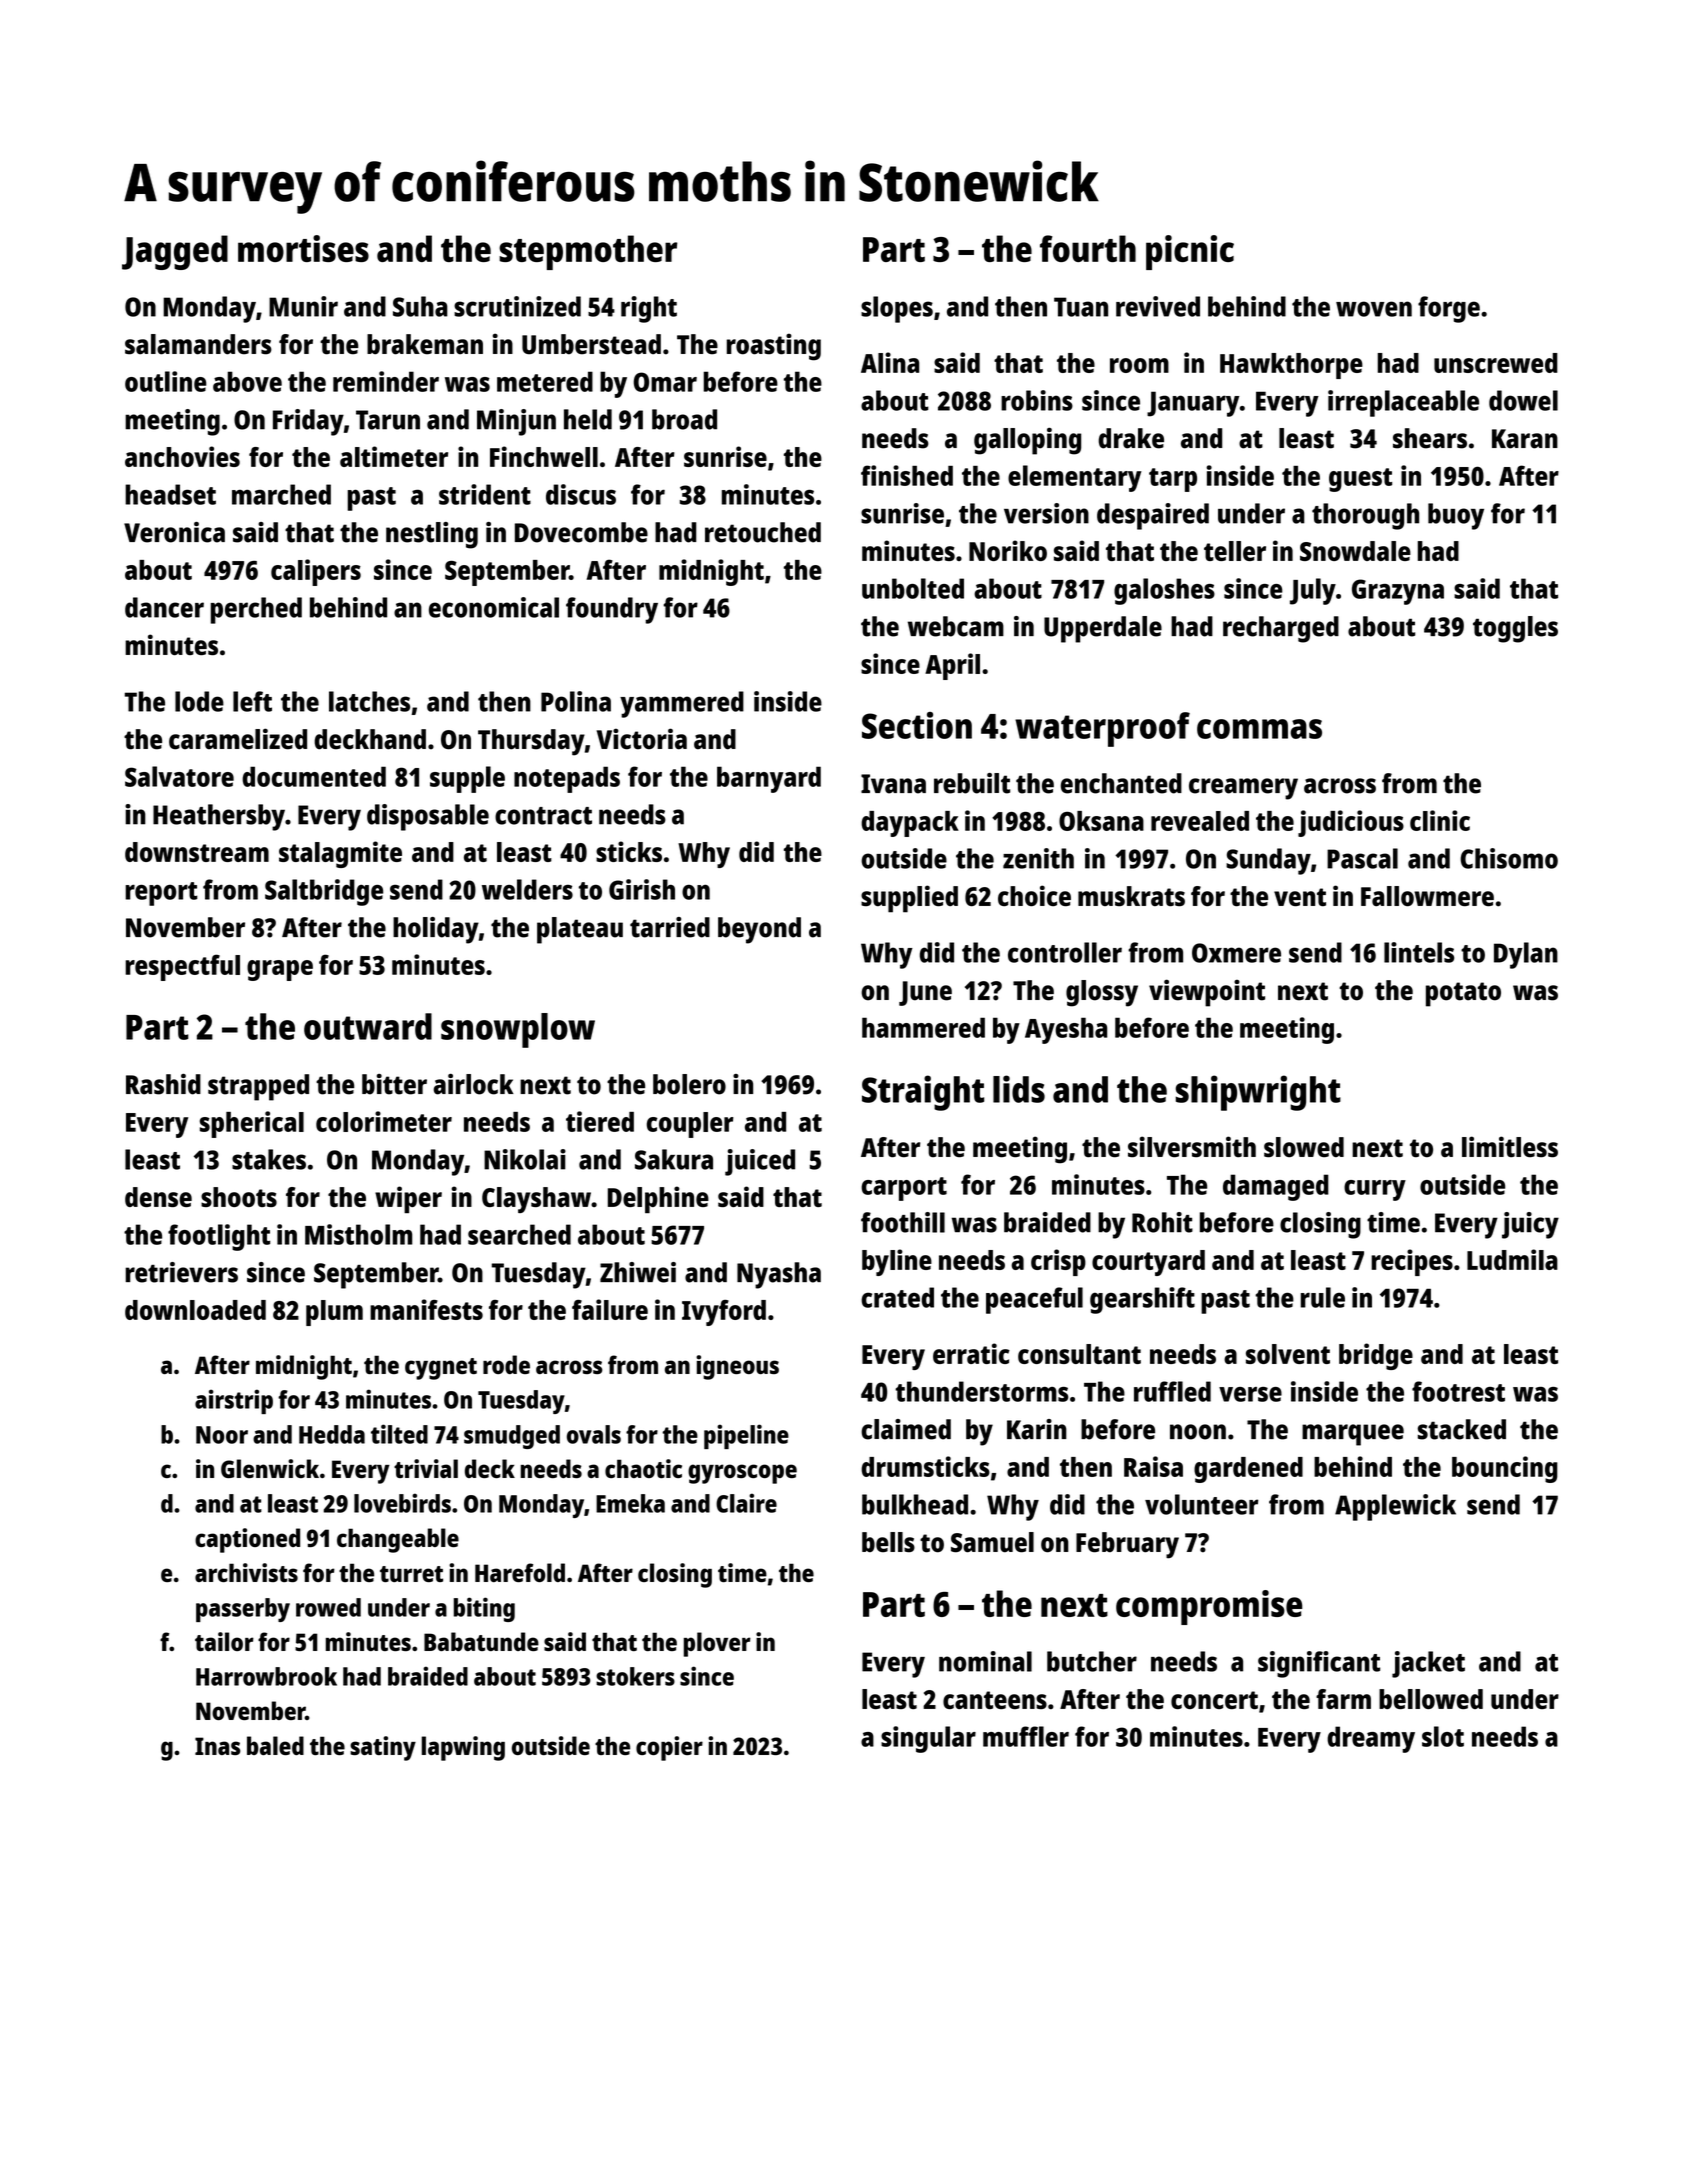 The image size is (1683, 2178). Describe the element at coordinates (684, 419) in the page. I see `broad` at that location.
